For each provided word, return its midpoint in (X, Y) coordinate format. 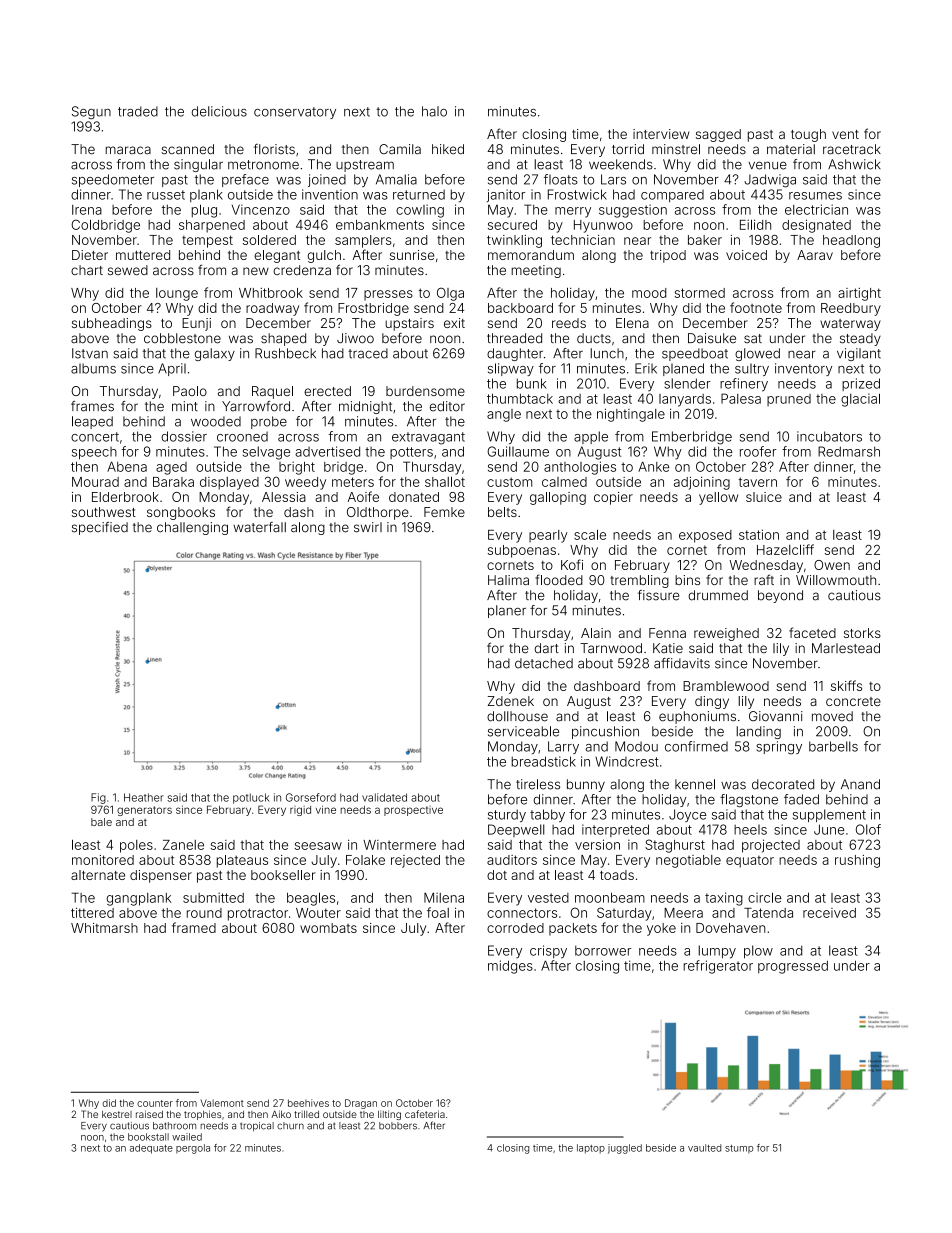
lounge (177, 294)
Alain (596, 633)
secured (512, 225)
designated (816, 226)
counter (155, 1103)
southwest (104, 512)
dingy (712, 702)
